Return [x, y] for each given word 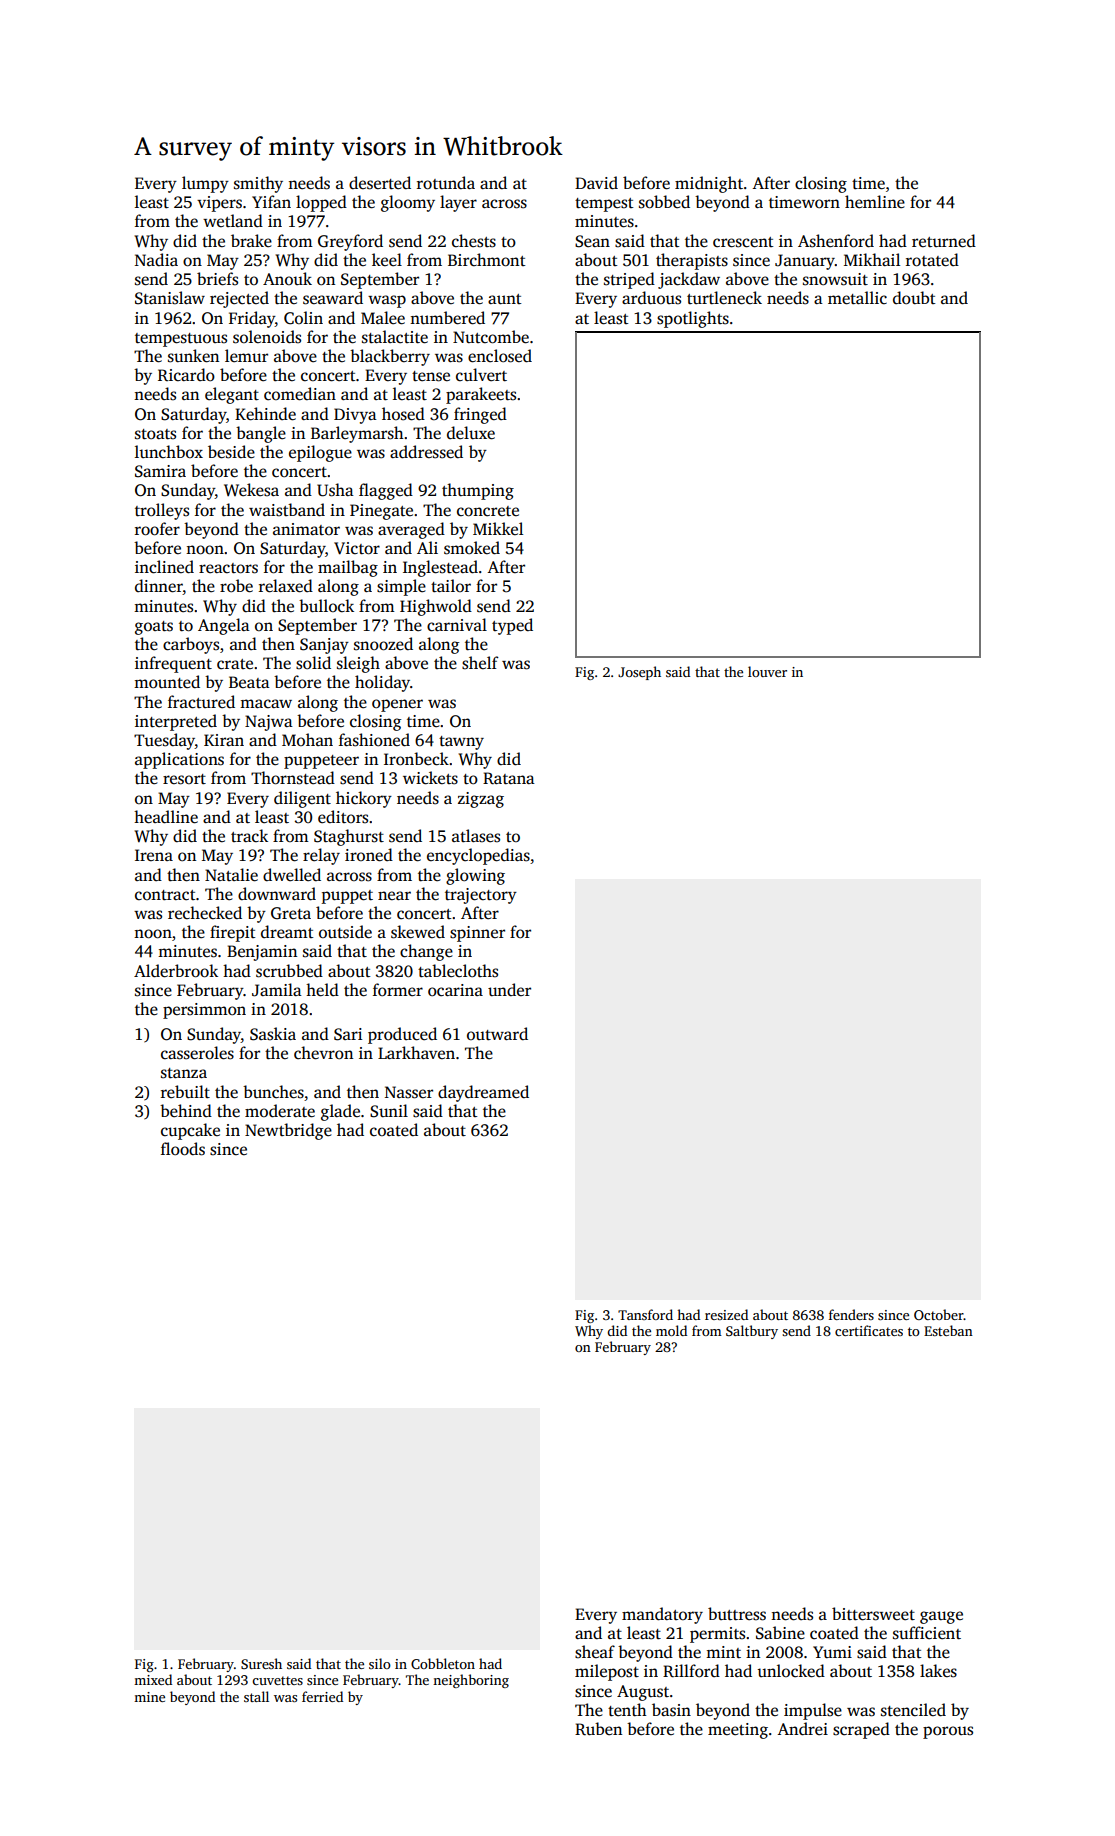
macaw [266, 703]
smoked [472, 548]
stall [256, 1696]
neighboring [471, 1681]
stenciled [913, 1710]
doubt [914, 297]
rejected [239, 299]
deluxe [471, 433]
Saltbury [752, 1332]
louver [767, 671]
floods [183, 1149]
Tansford [645, 1314]
